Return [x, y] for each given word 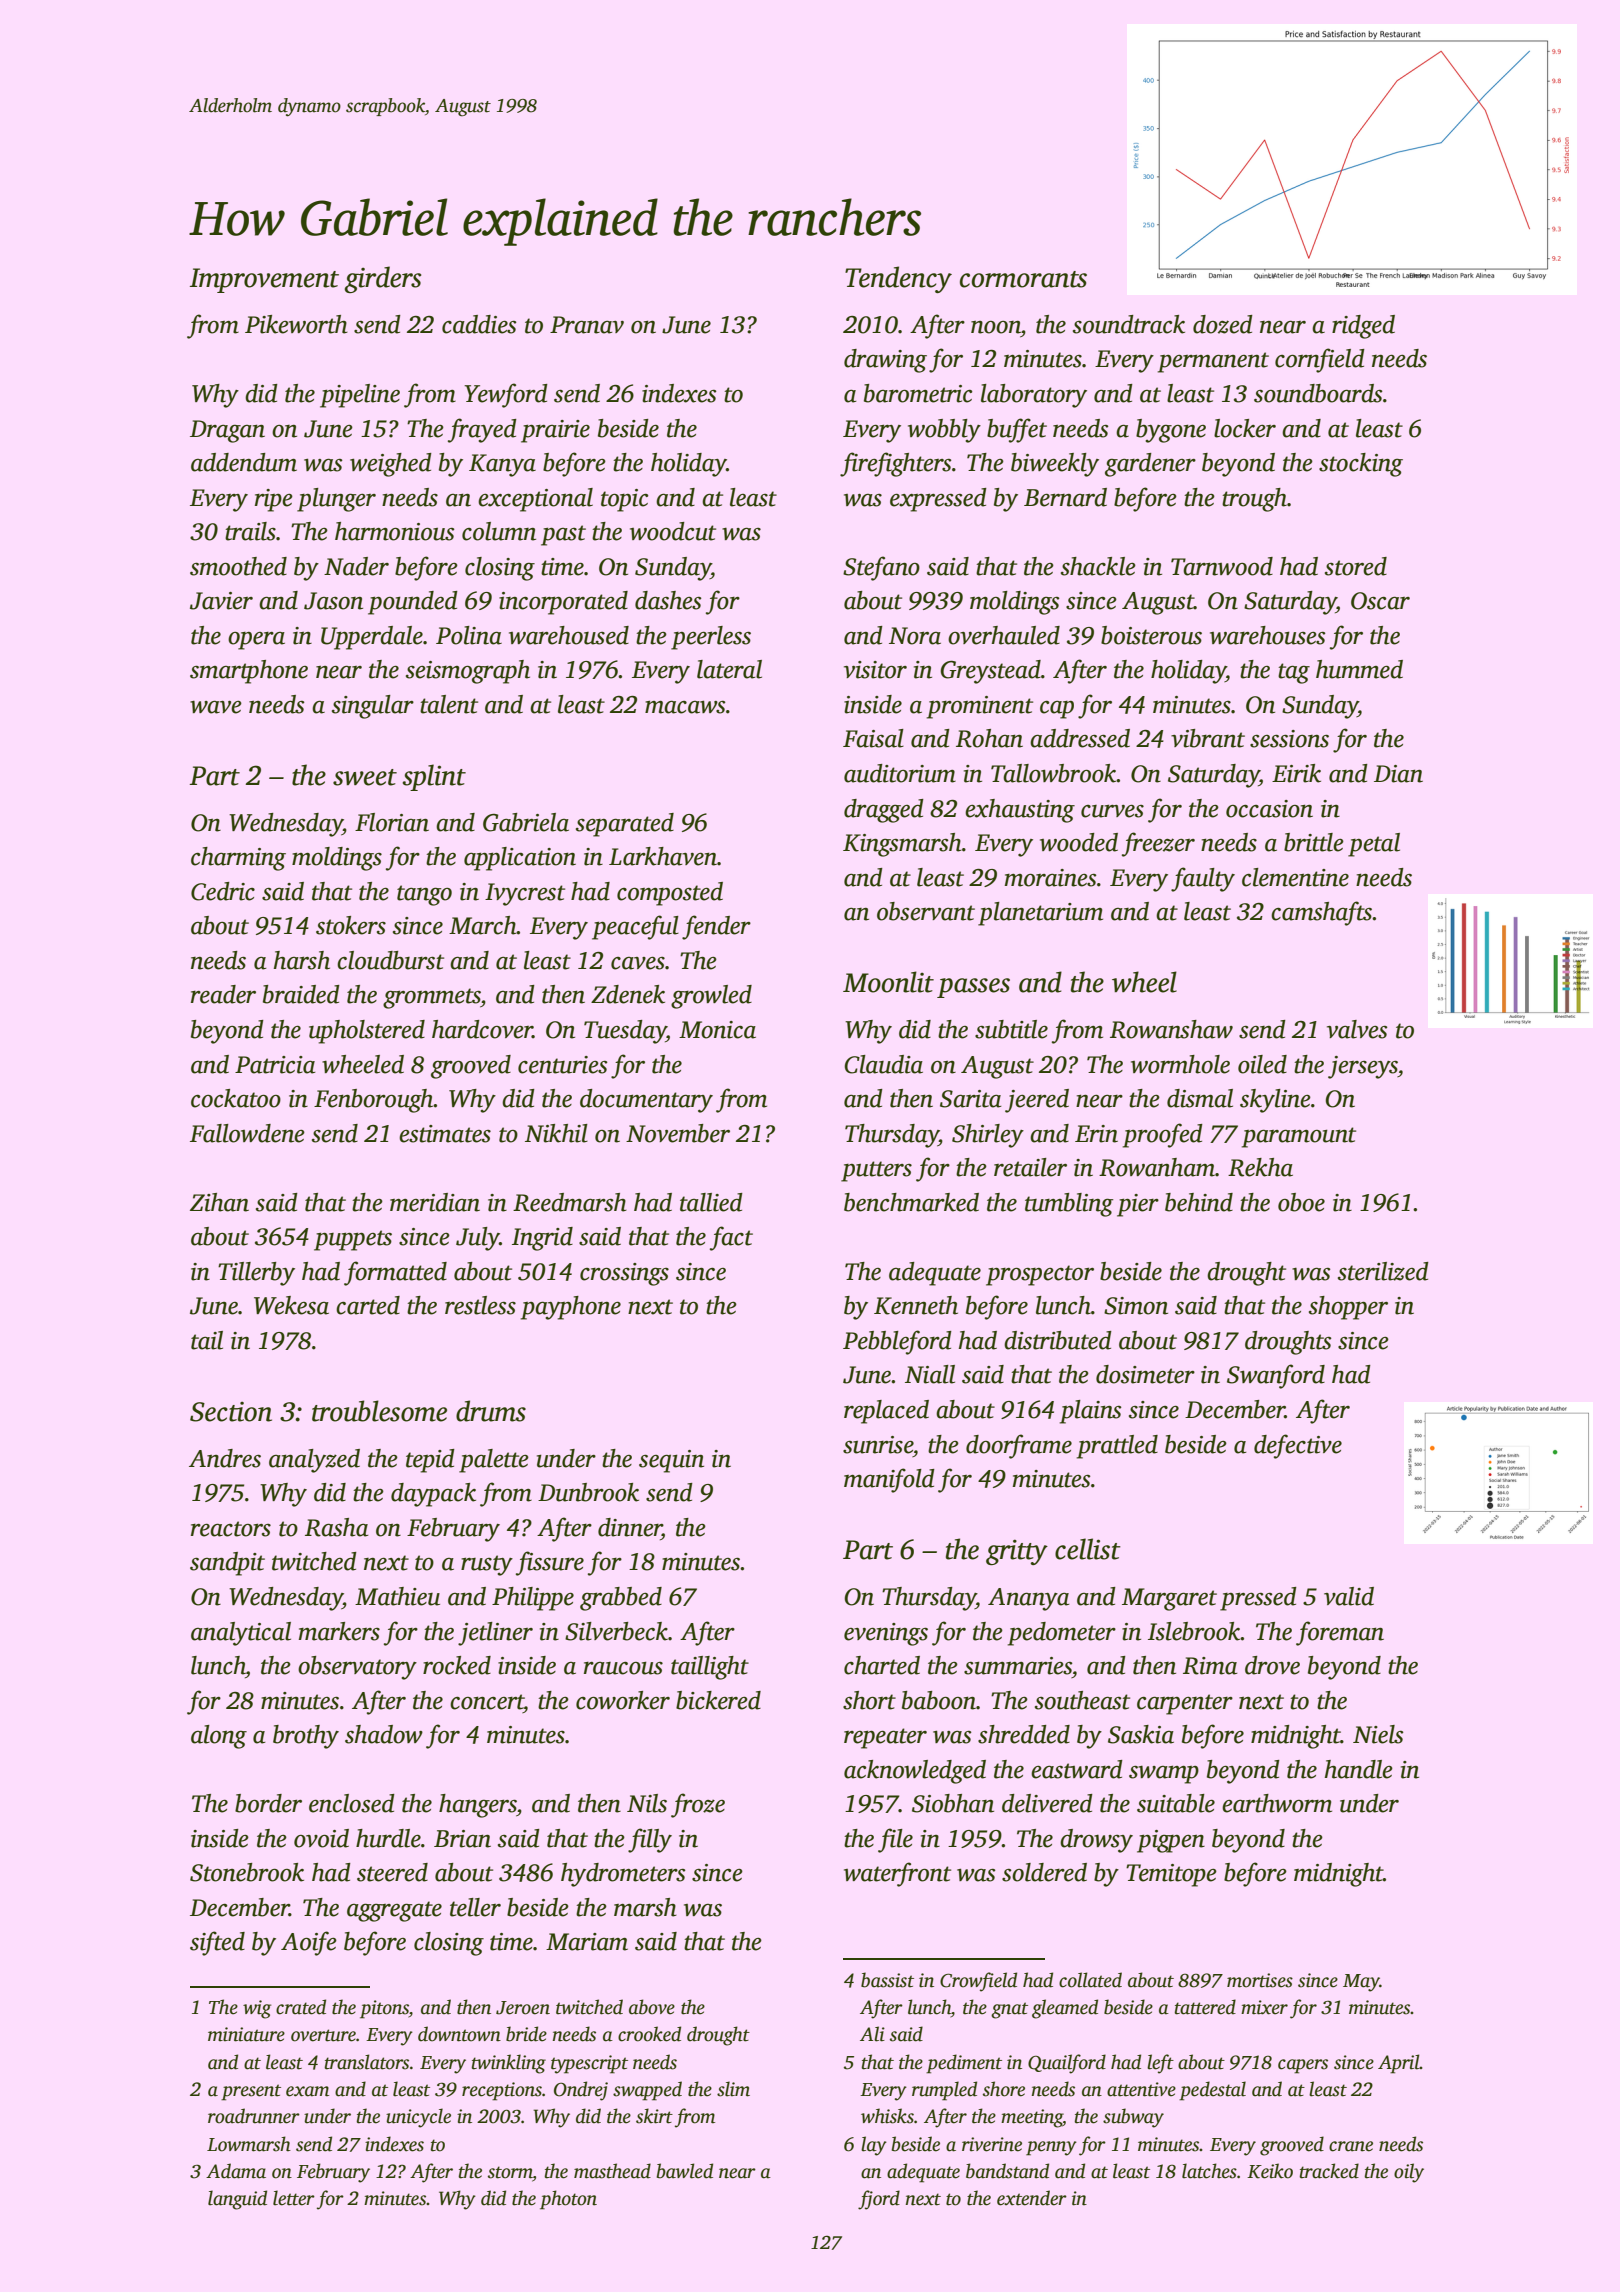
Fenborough [374, 1101]
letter [294, 2198]
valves [1357, 1029]
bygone [1171, 431]
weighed [391, 465]
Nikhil [556, 1133]
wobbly [944, 431]
